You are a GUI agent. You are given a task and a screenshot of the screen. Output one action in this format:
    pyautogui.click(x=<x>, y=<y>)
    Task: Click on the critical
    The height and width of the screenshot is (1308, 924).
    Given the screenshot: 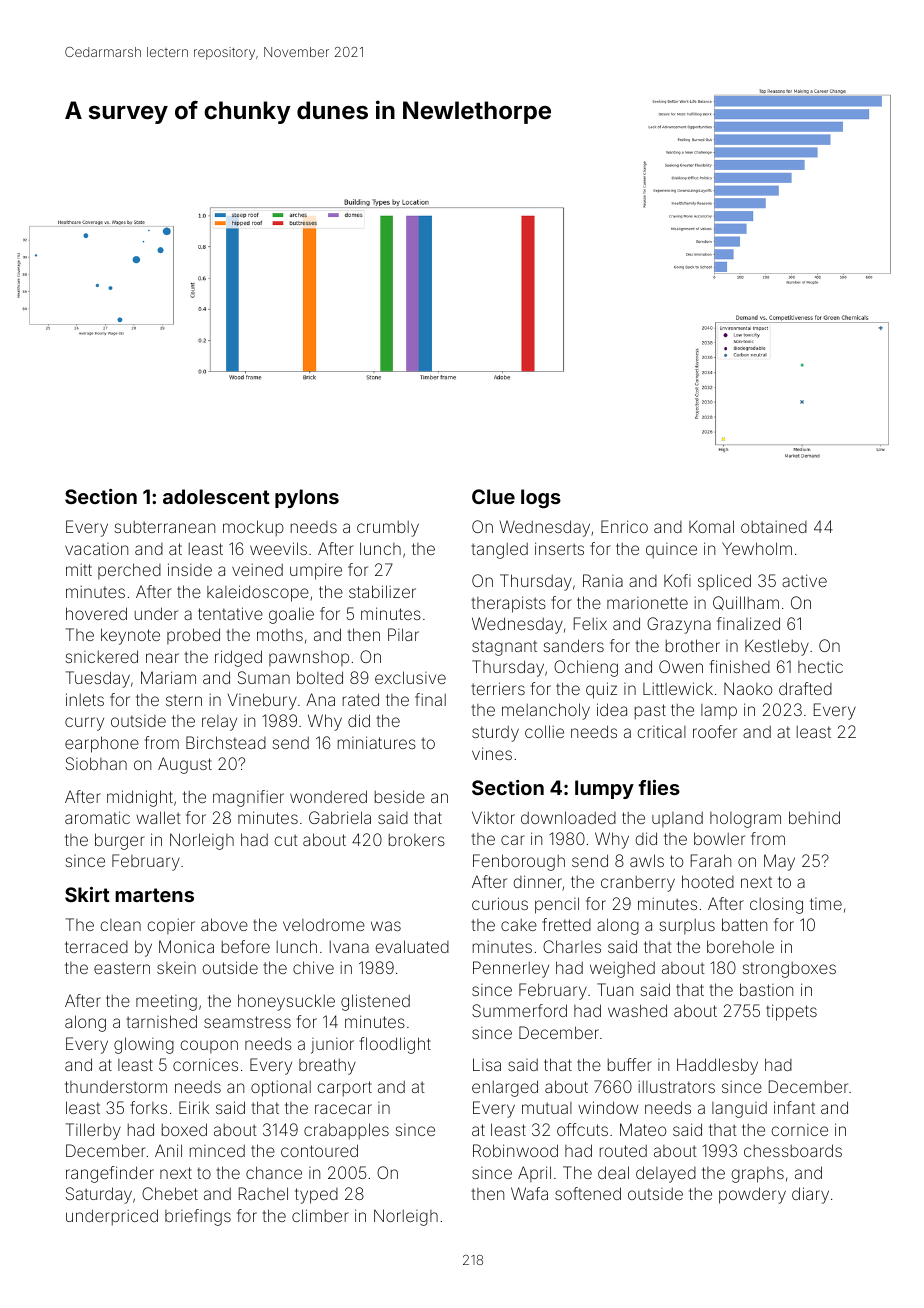 What is the action you would take?
    pyautogui.click(x=662, y=731)
